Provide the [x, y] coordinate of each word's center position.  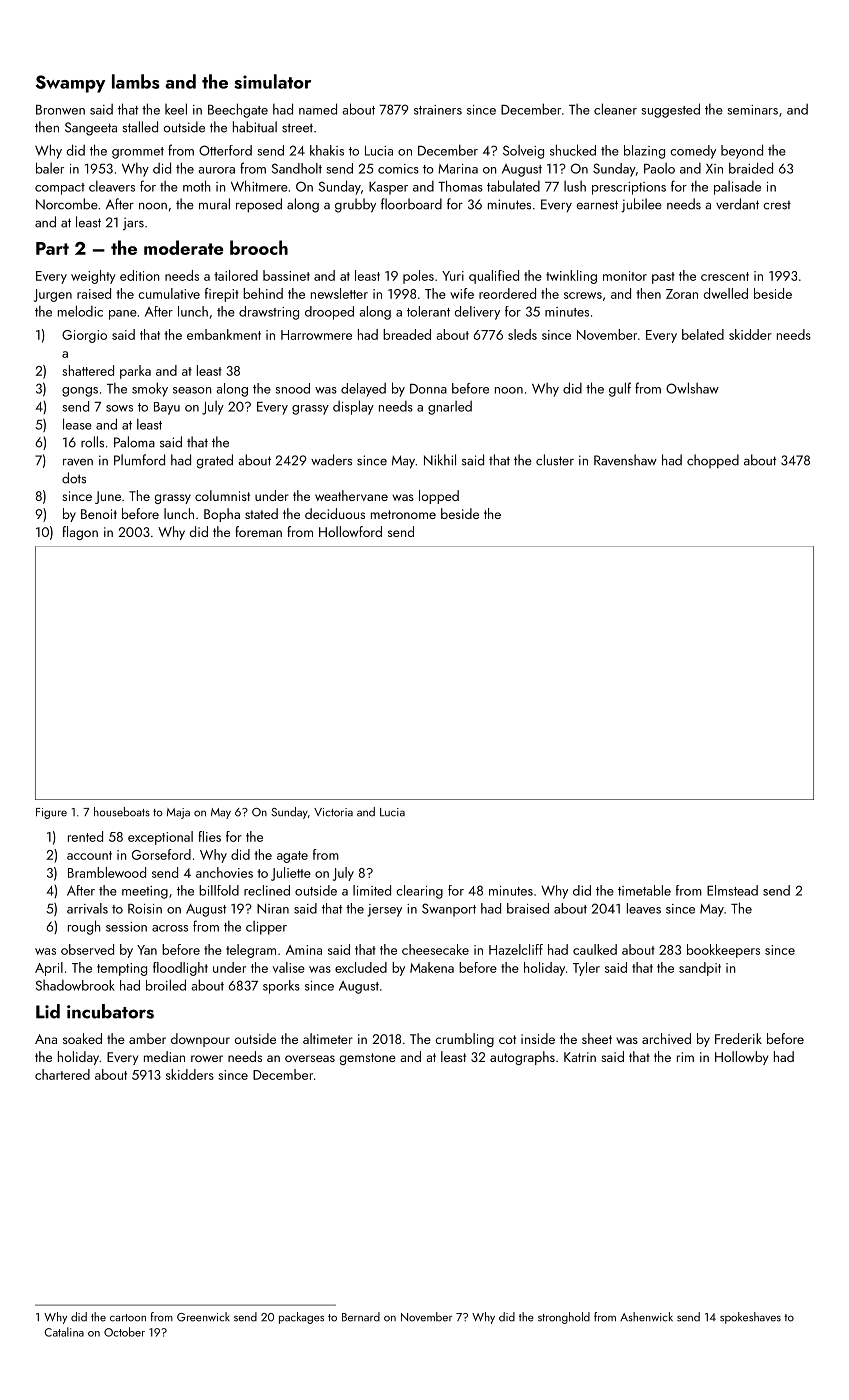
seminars [752, 110]
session [126, 927]
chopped [713, 461]
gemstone [368, 1059]
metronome [403, 514]
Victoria [333, 812]
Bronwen [60, 110]
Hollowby [741, 1058]
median [164, 1056]
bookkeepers [723, 951]
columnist [222, 495]
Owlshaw [692, 388]
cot [507, 1039]
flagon [80, 533]
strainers [438, 110]
